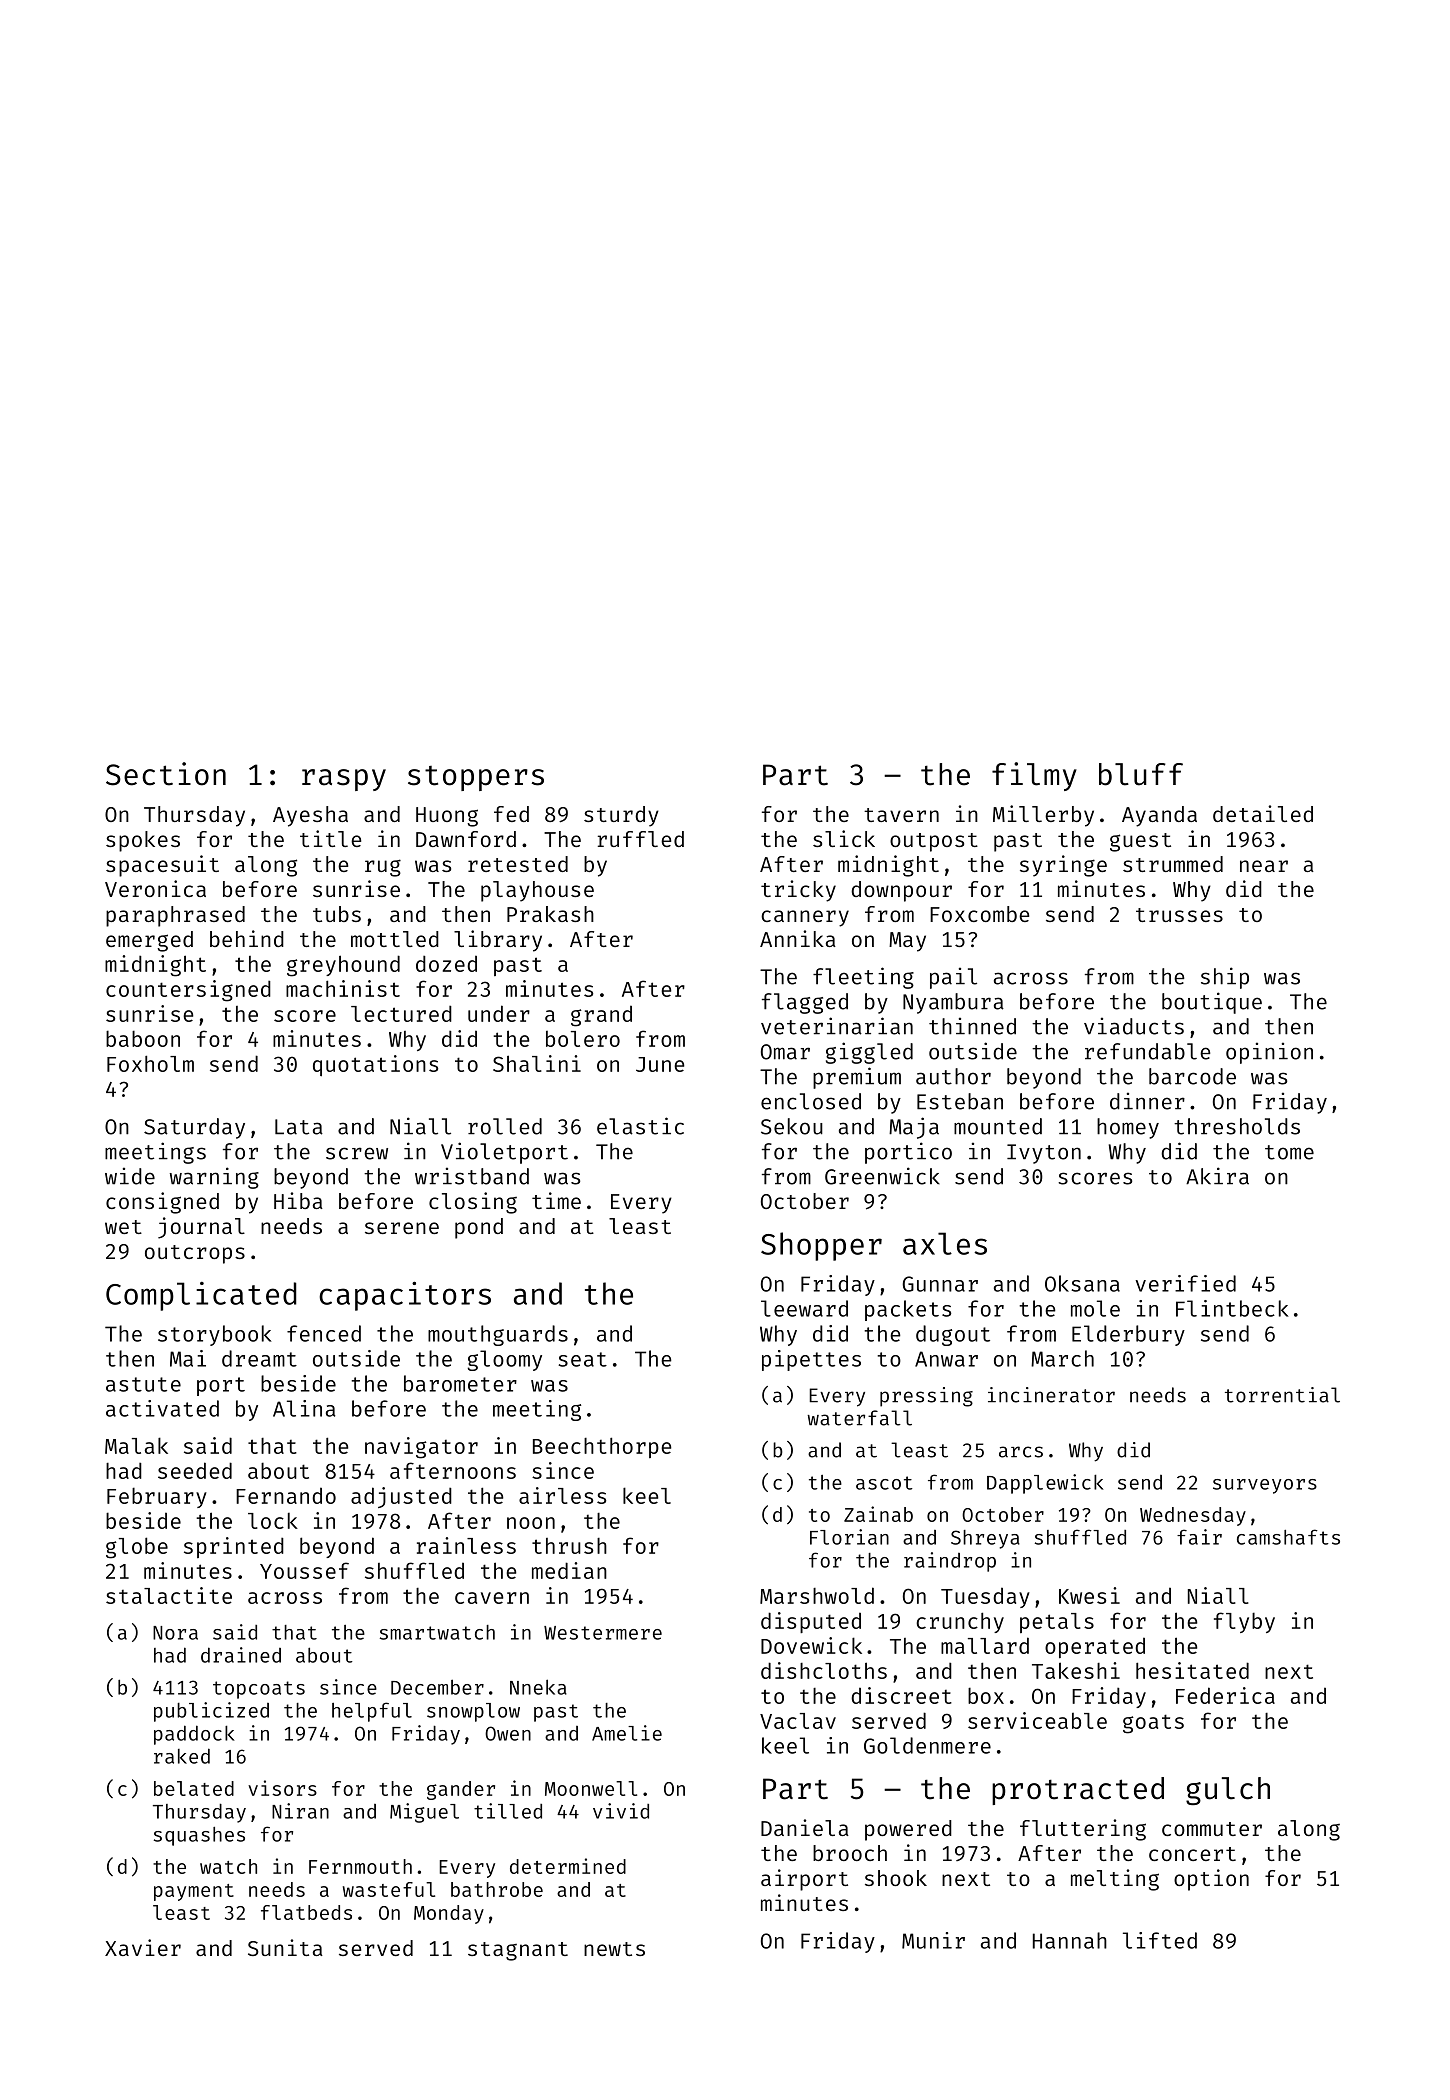 This screenshot has width=1450, height=2100. Describe the element at coordinates (1217, 1176) in the screenshot. I see `Akira` at that location.
